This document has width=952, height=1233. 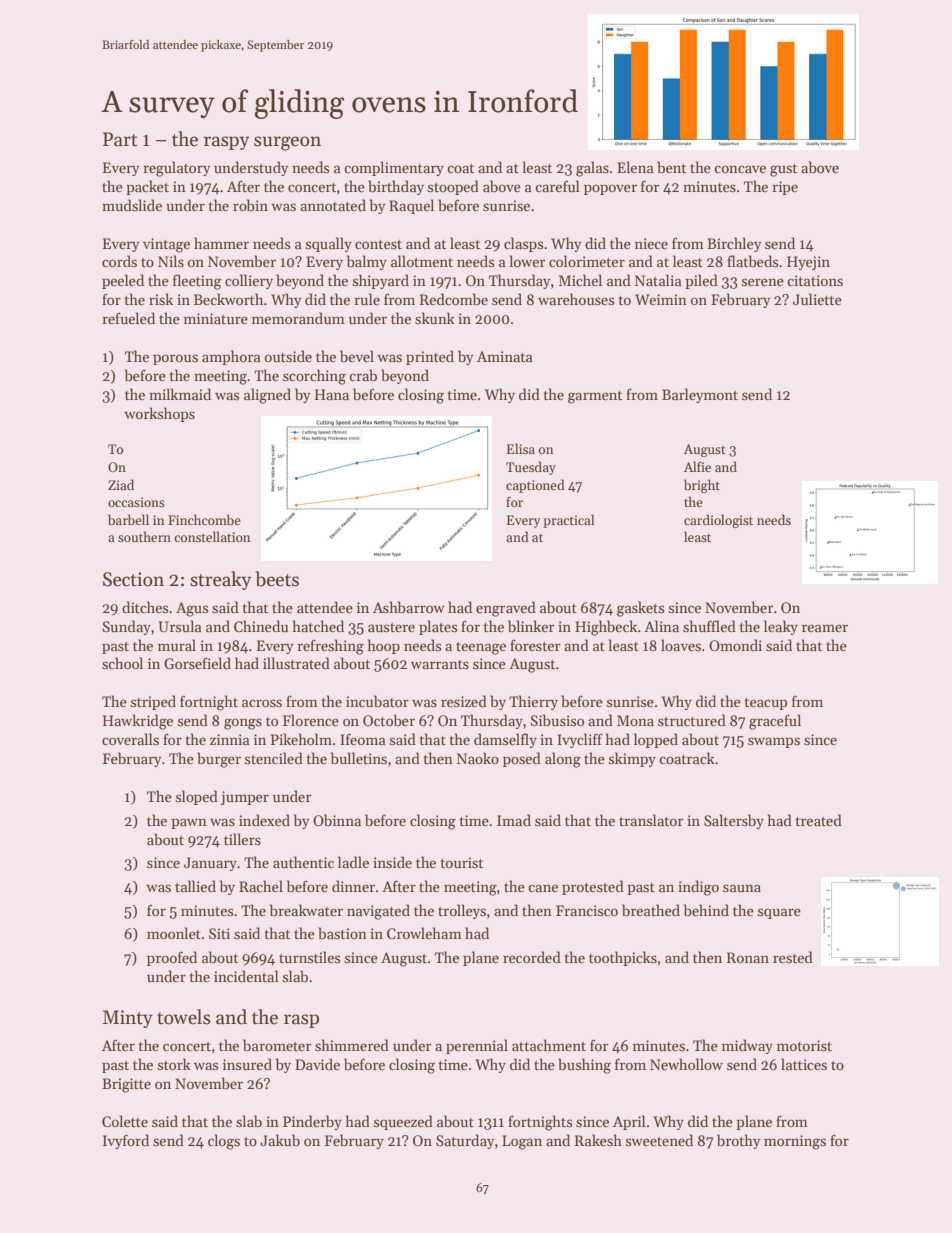 What do you see at coordinates (661, 299) in the document?
I see `Weimin` at bounding box center [661, 299].
